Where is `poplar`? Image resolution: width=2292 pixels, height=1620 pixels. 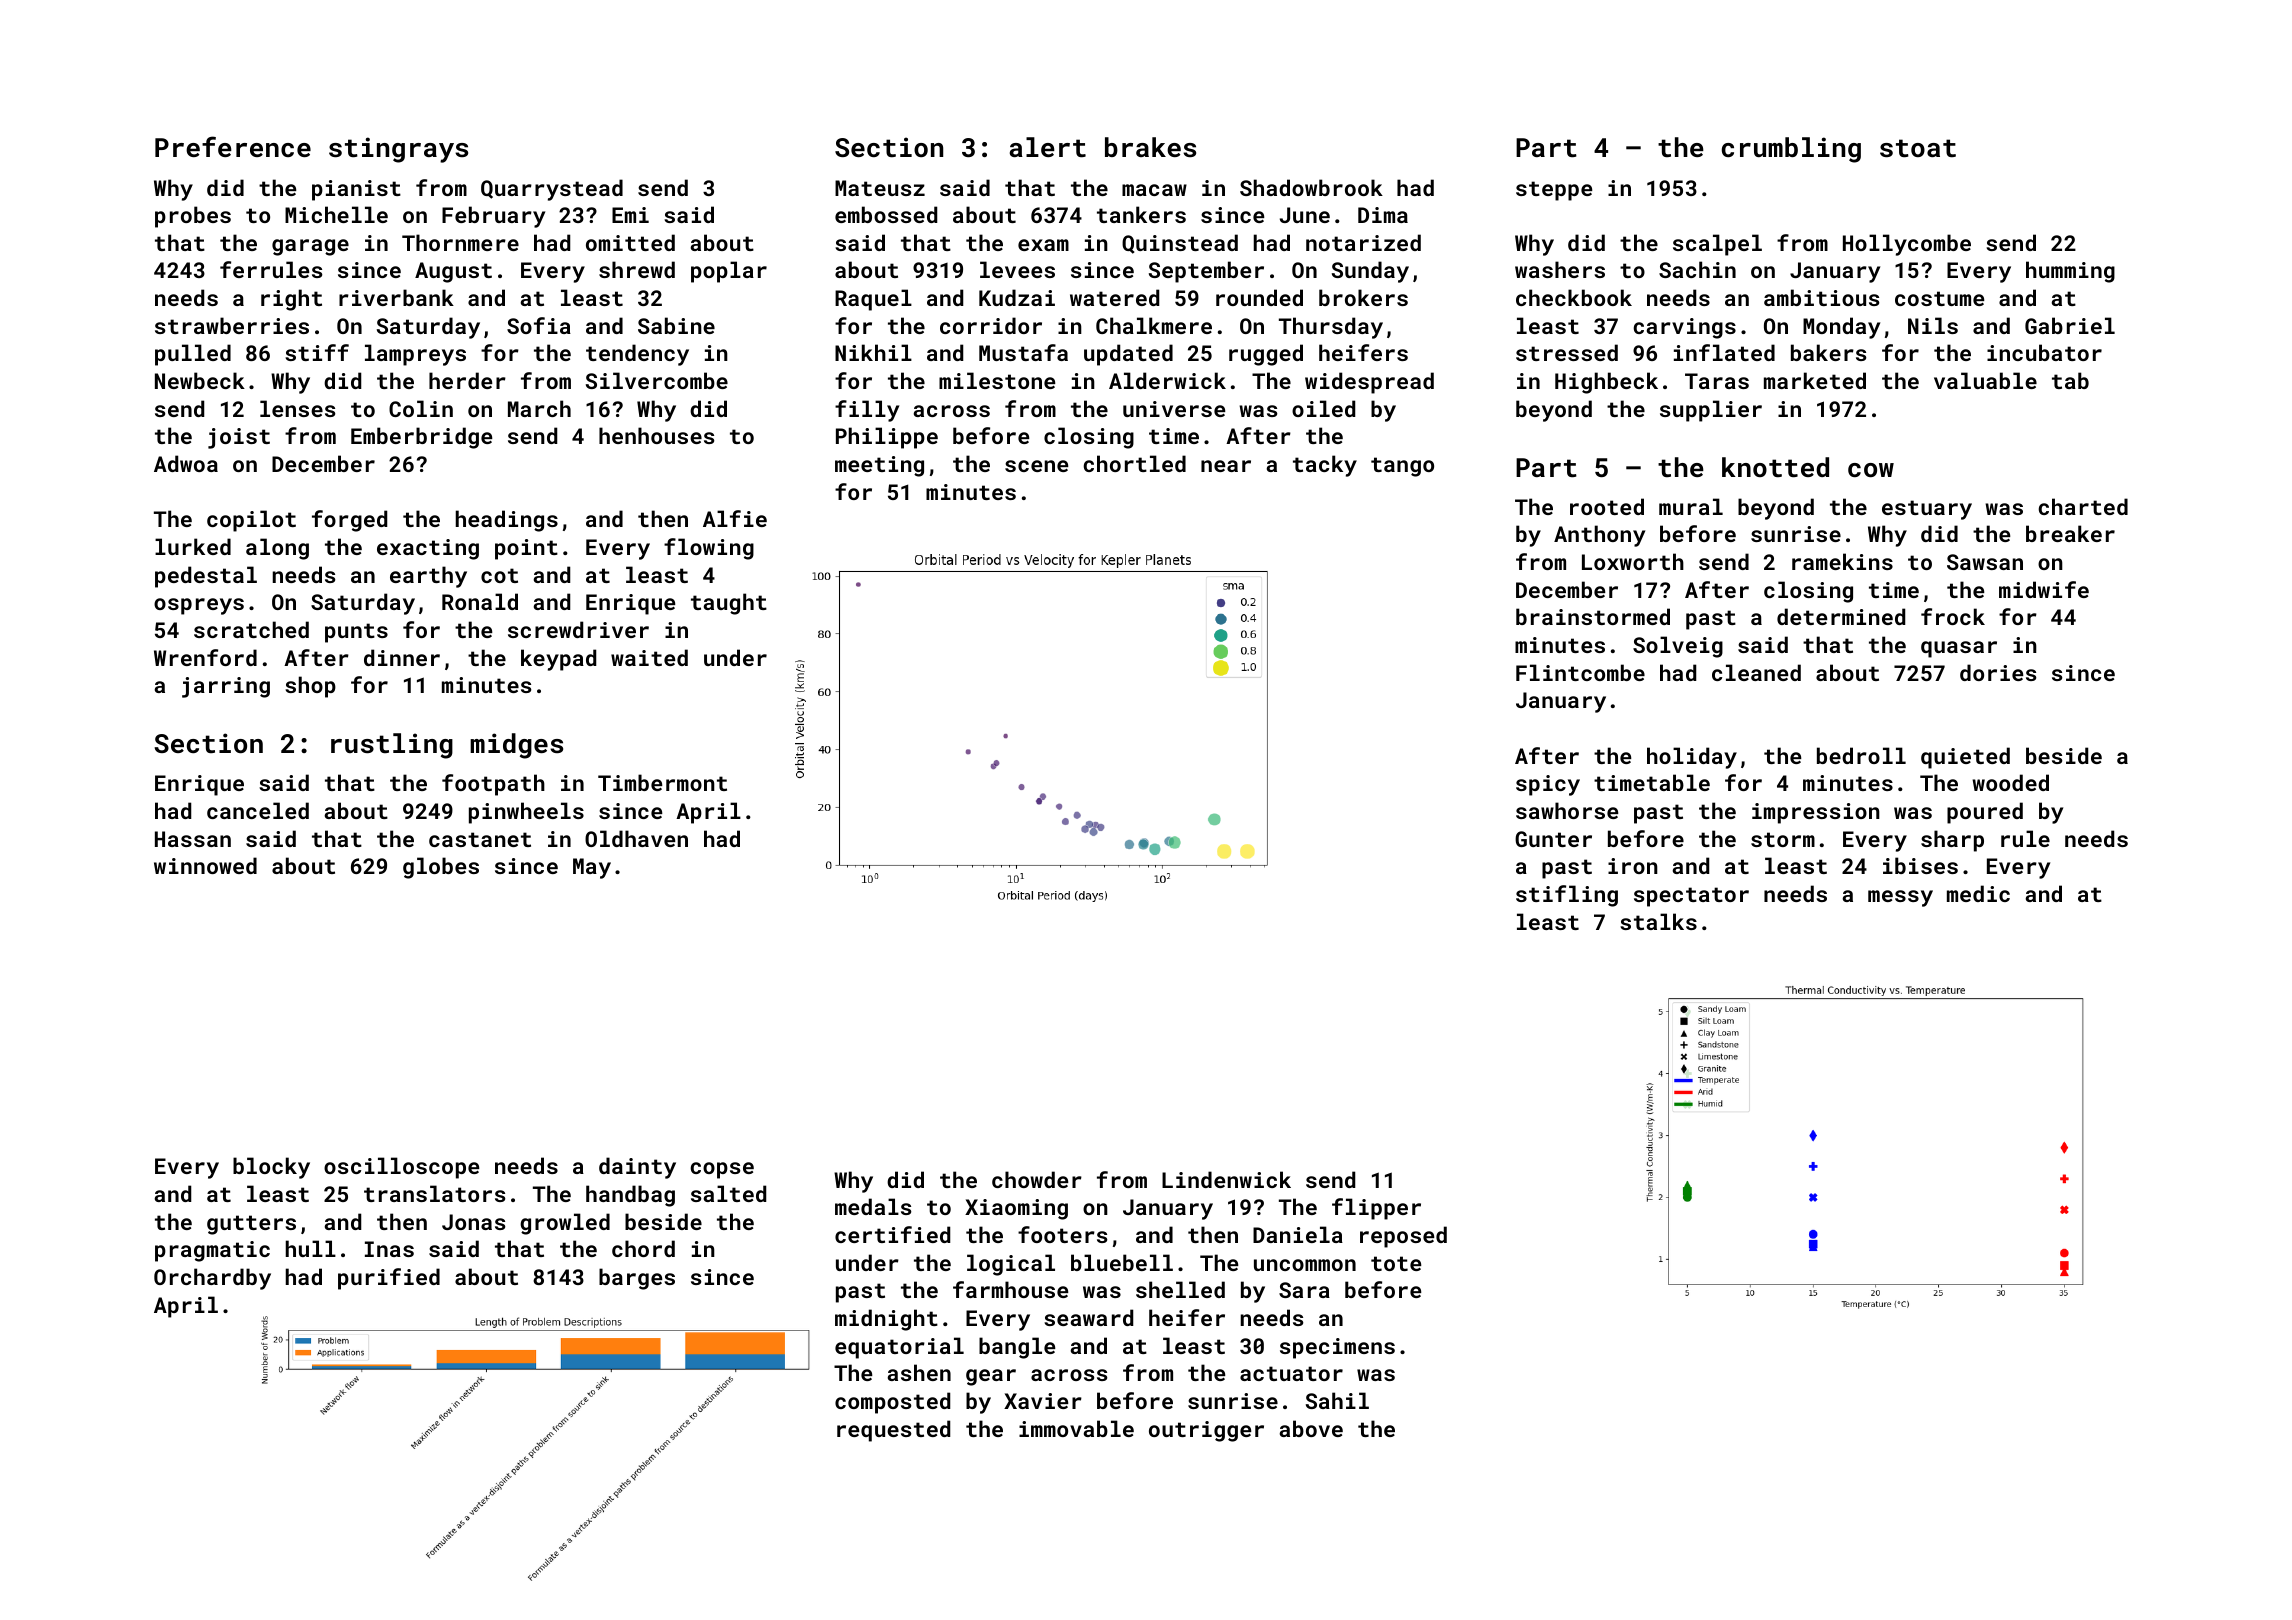 poplar is located at coordinates (729, 272).
